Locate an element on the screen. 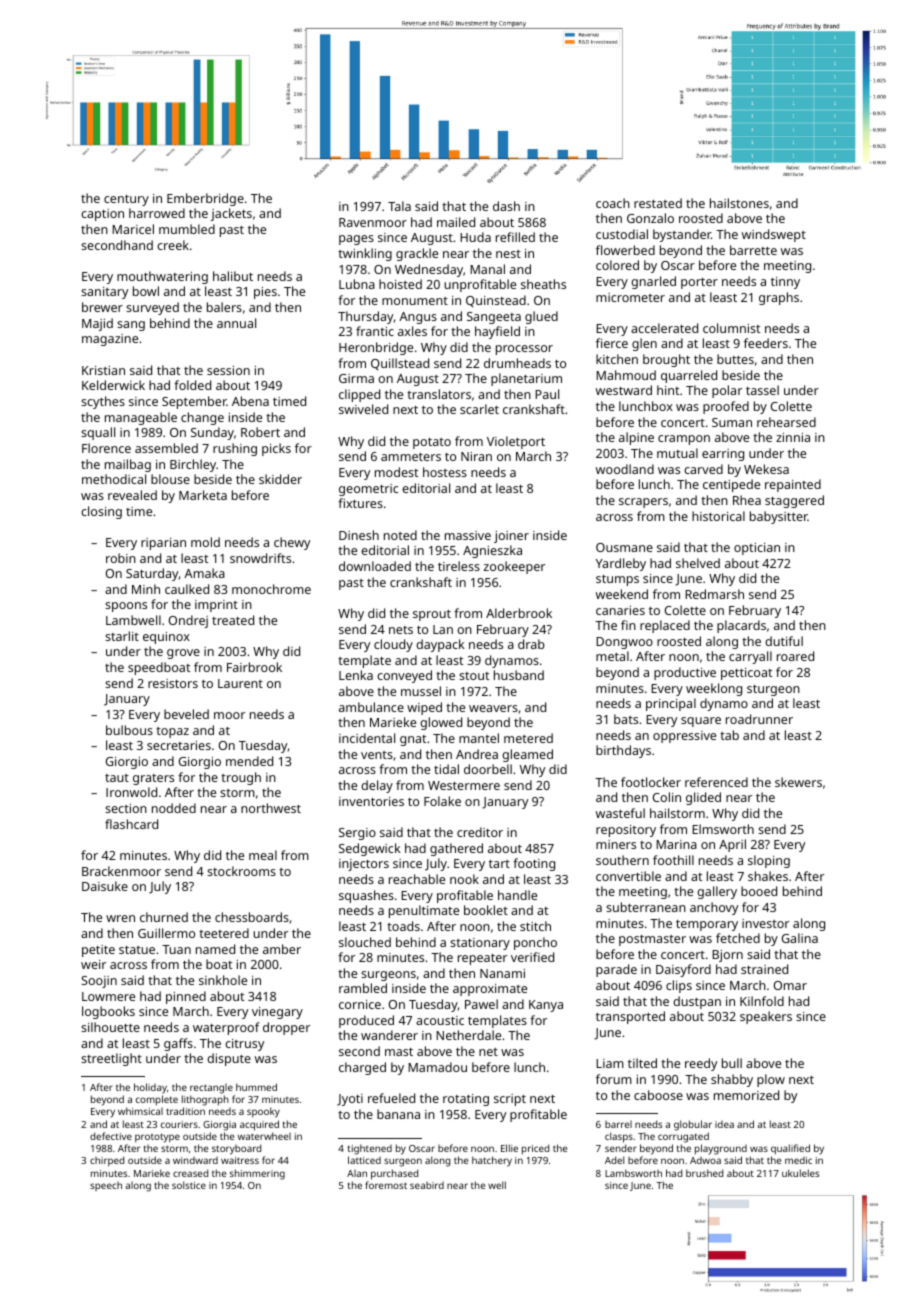 Image resolution: width=908 pixels, height=1316 pixels. teetered is located at coordinates (224, 933).
